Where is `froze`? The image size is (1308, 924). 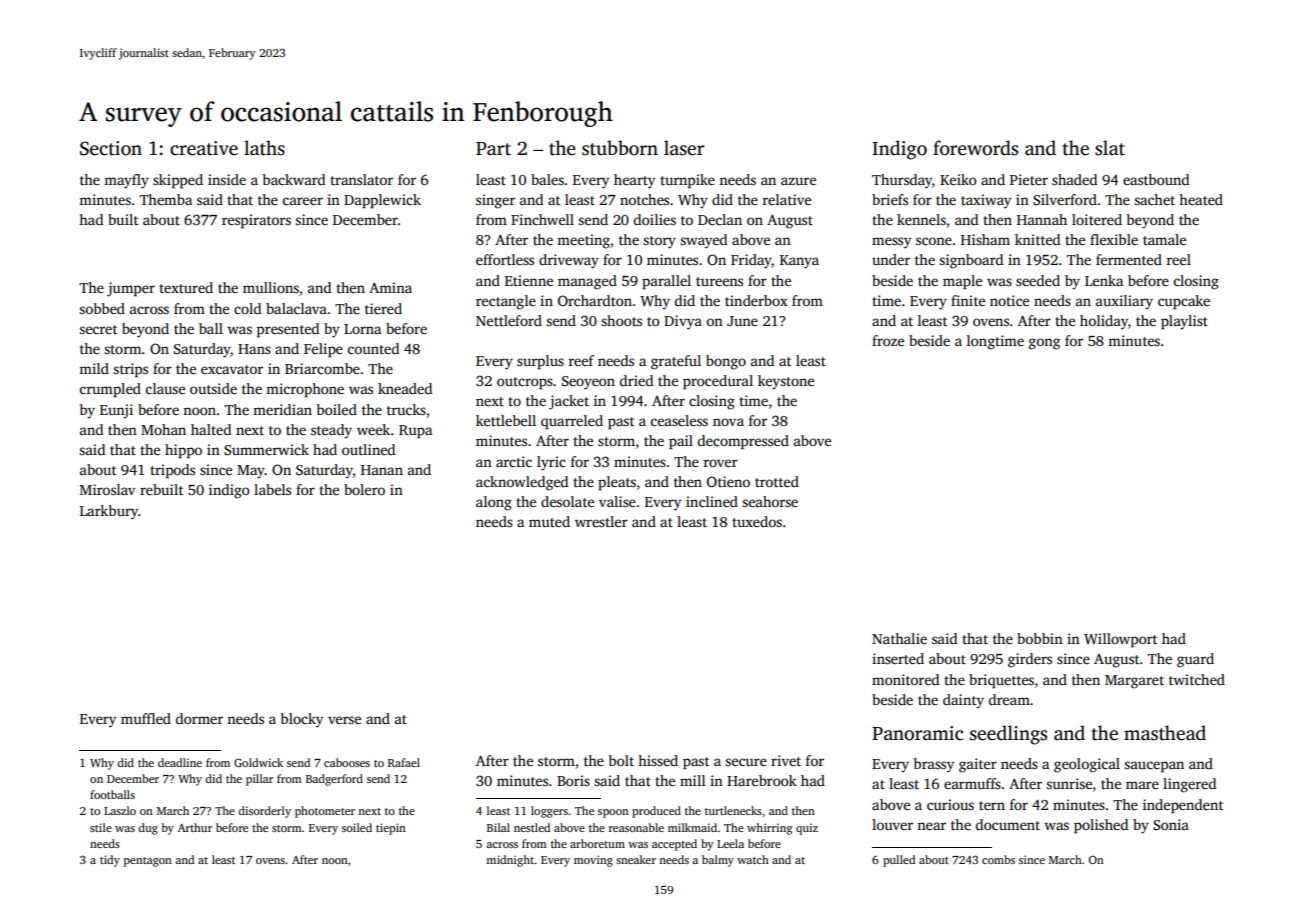
froze is located at coordinates (888, 340).
